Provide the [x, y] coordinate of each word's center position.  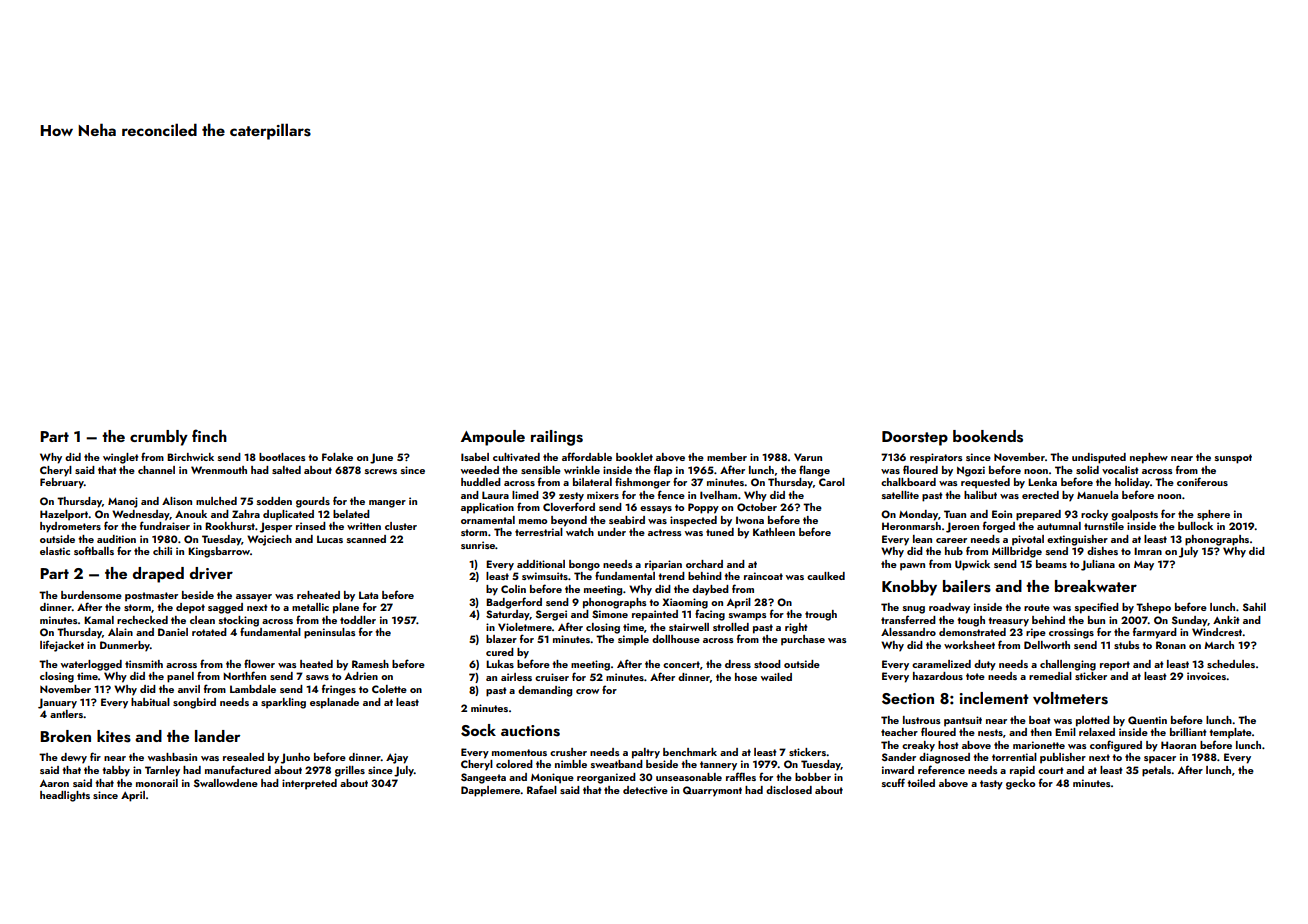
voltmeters [1070, 698]
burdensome [91, 595]
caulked [826, 576]
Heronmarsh [911, 526]
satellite [900, 495]
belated [351, 514]
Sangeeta [483, 778]
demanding [545, 691]
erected [1040, 495]
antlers [67, 714]
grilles [350, 771]
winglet [121, 458]
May [1144, 566]
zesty [571, 497]
